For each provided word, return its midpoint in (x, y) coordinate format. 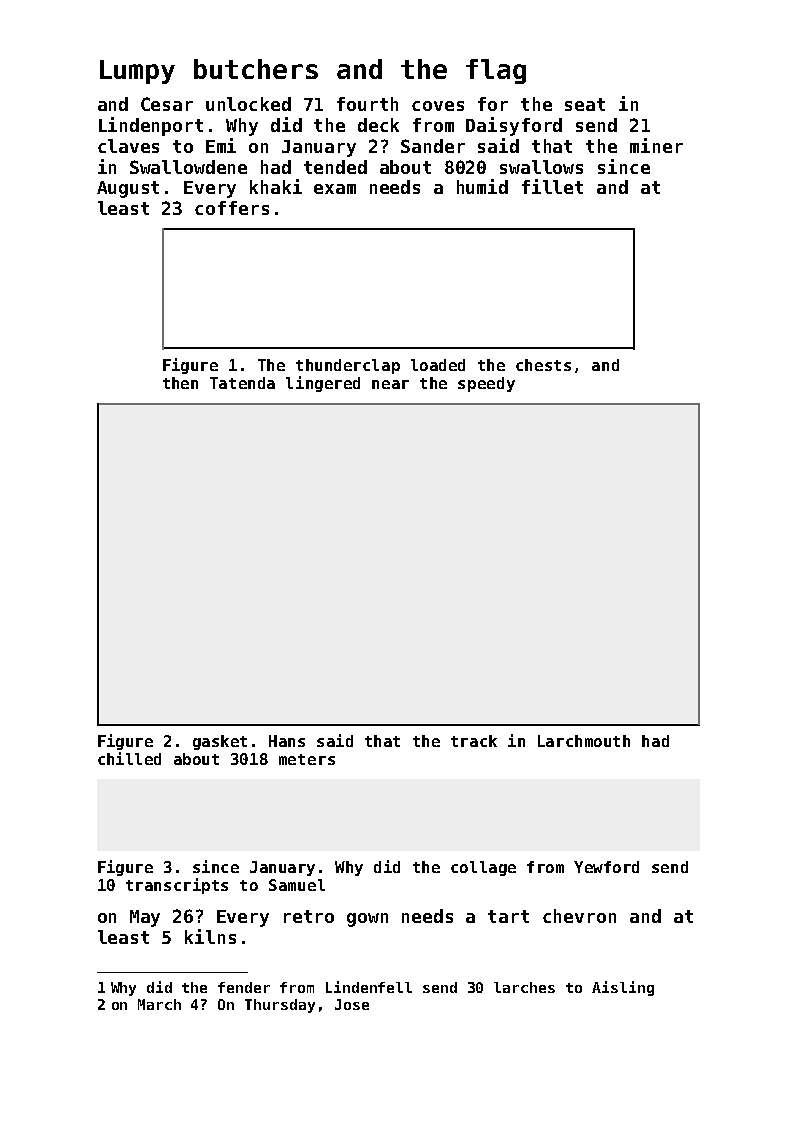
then (180, 383)
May (145, 918)
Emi (221, 145)
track (474, 741)
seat (585, 104)
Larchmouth (584, 741)
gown (367, 920)
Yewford (606, 867)
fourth (367, 104)
